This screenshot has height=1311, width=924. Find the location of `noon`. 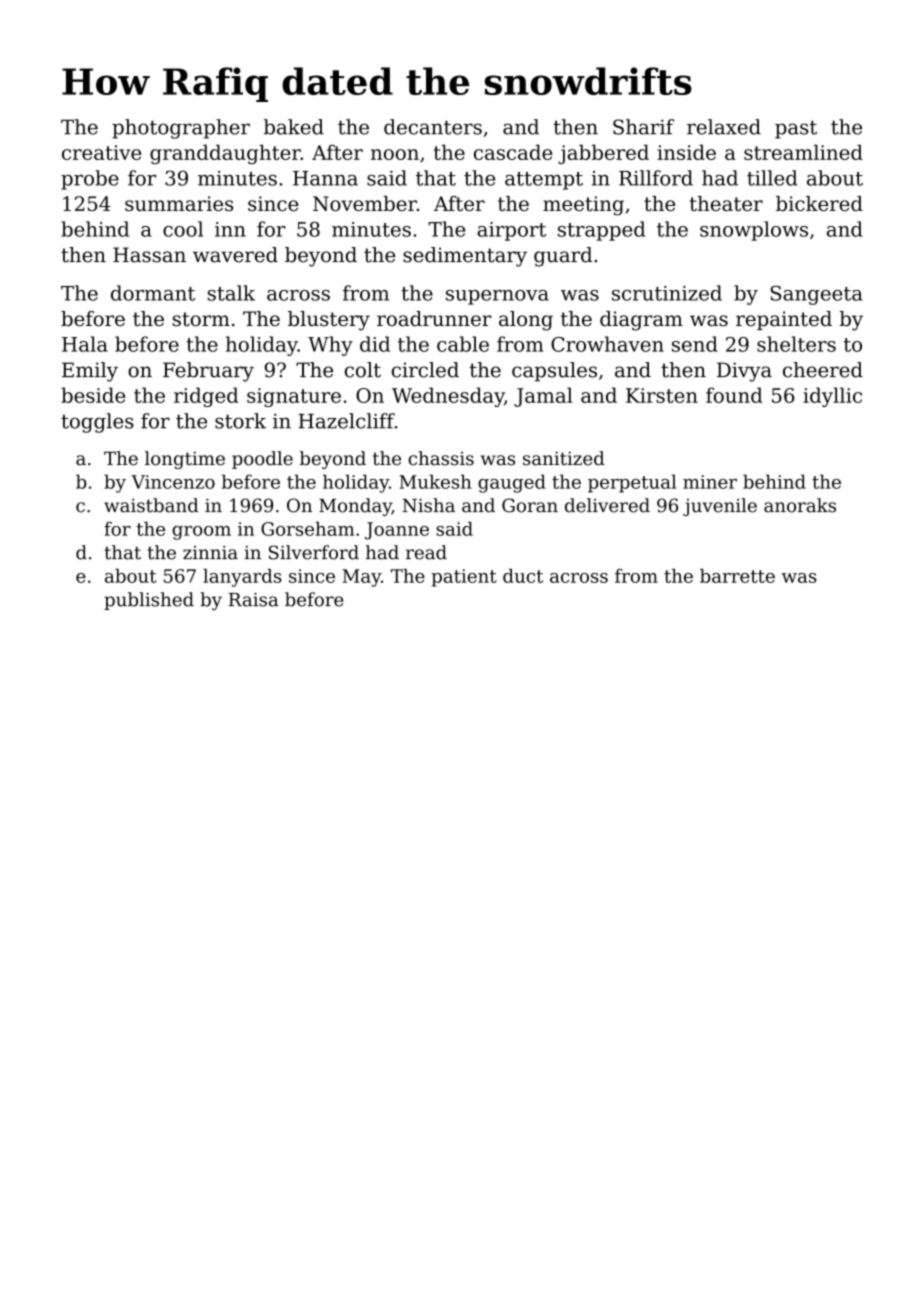

noon is located at coordinates (395, 154).
